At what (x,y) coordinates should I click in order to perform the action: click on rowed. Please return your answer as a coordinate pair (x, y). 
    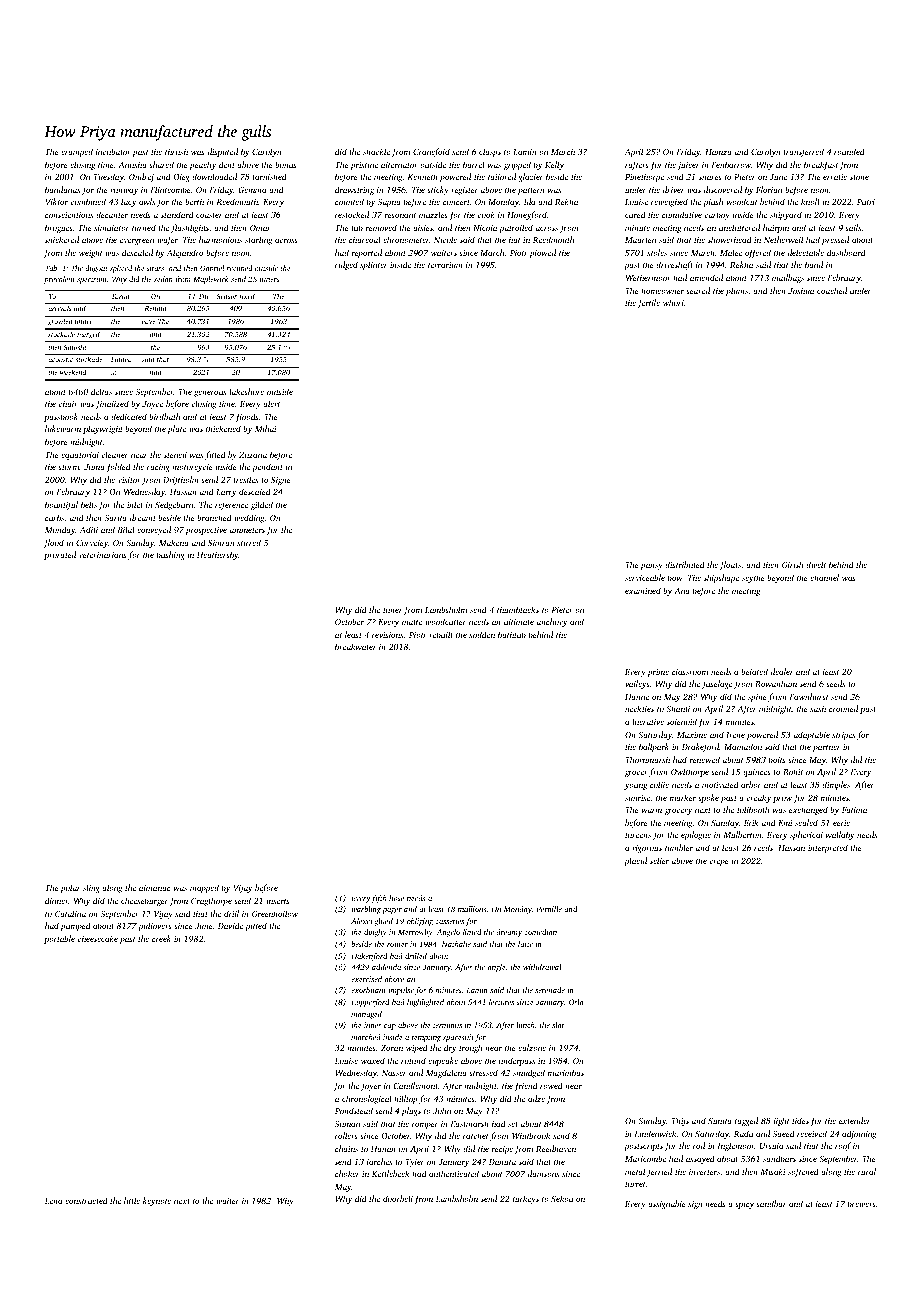
    Looking at the image, I should click on (551, 1085).
